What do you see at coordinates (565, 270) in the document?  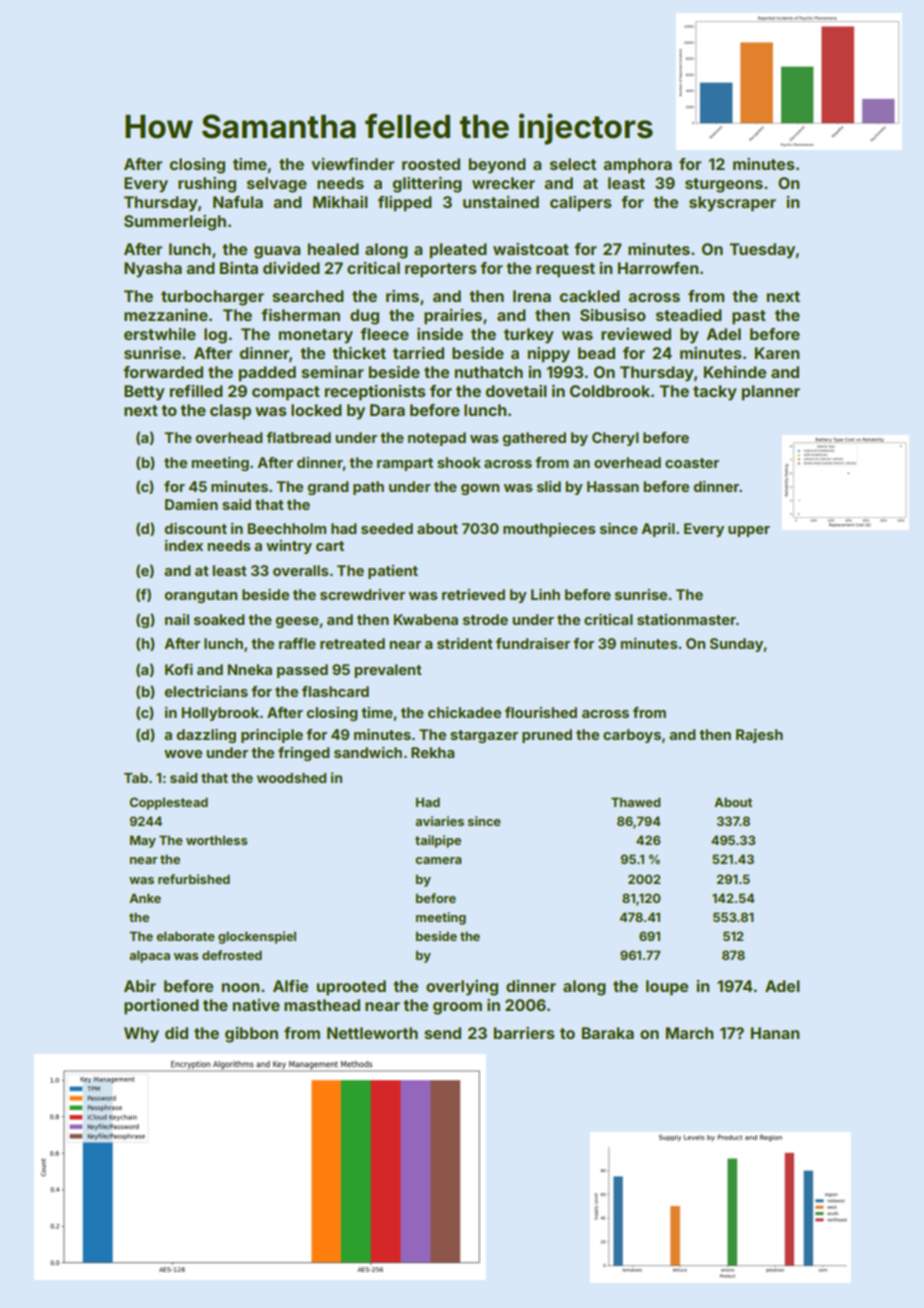 I see `request` at bounding box center [565, 270].
